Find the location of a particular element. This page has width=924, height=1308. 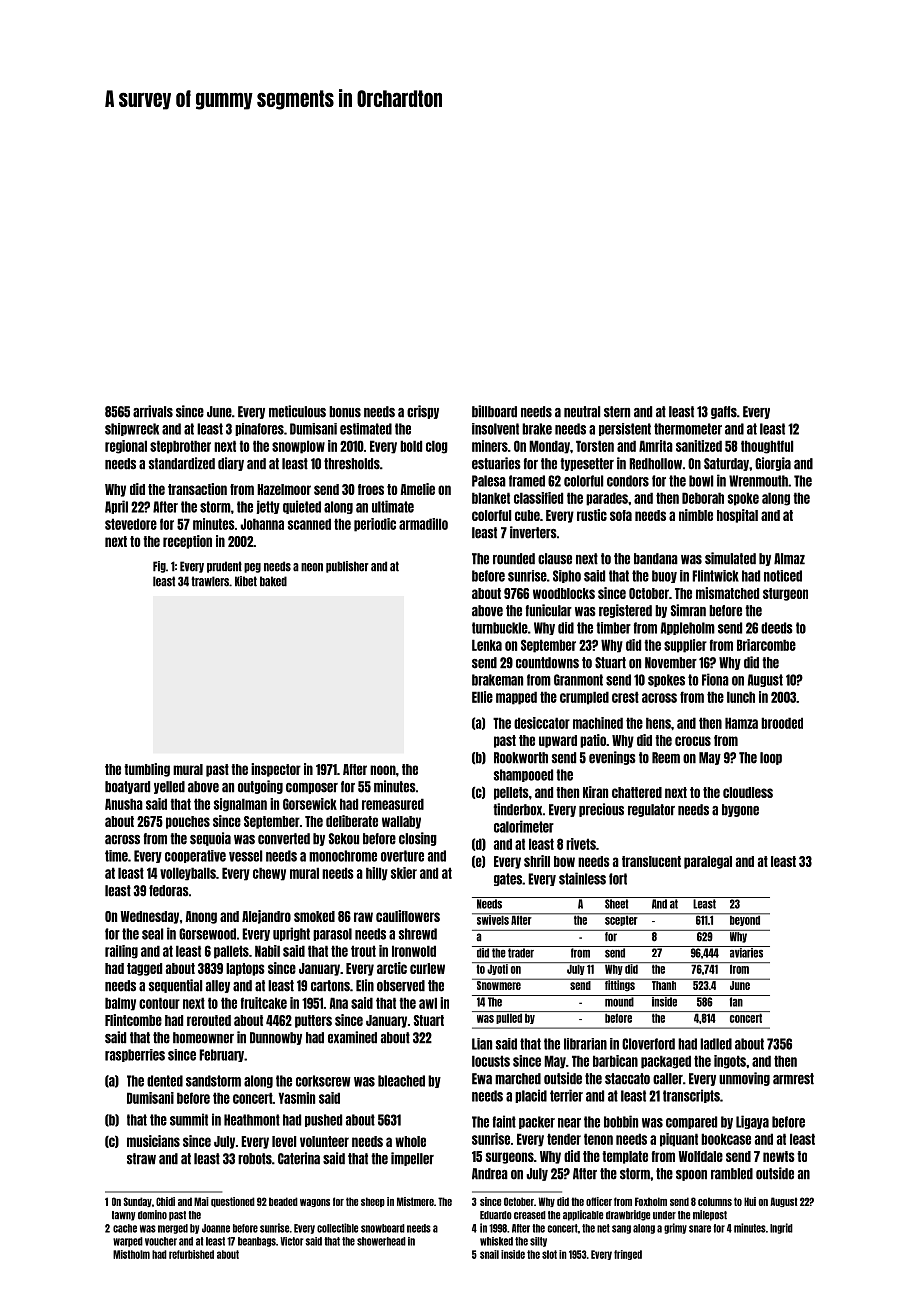

Fiona is located at coordinates (715, 679).
